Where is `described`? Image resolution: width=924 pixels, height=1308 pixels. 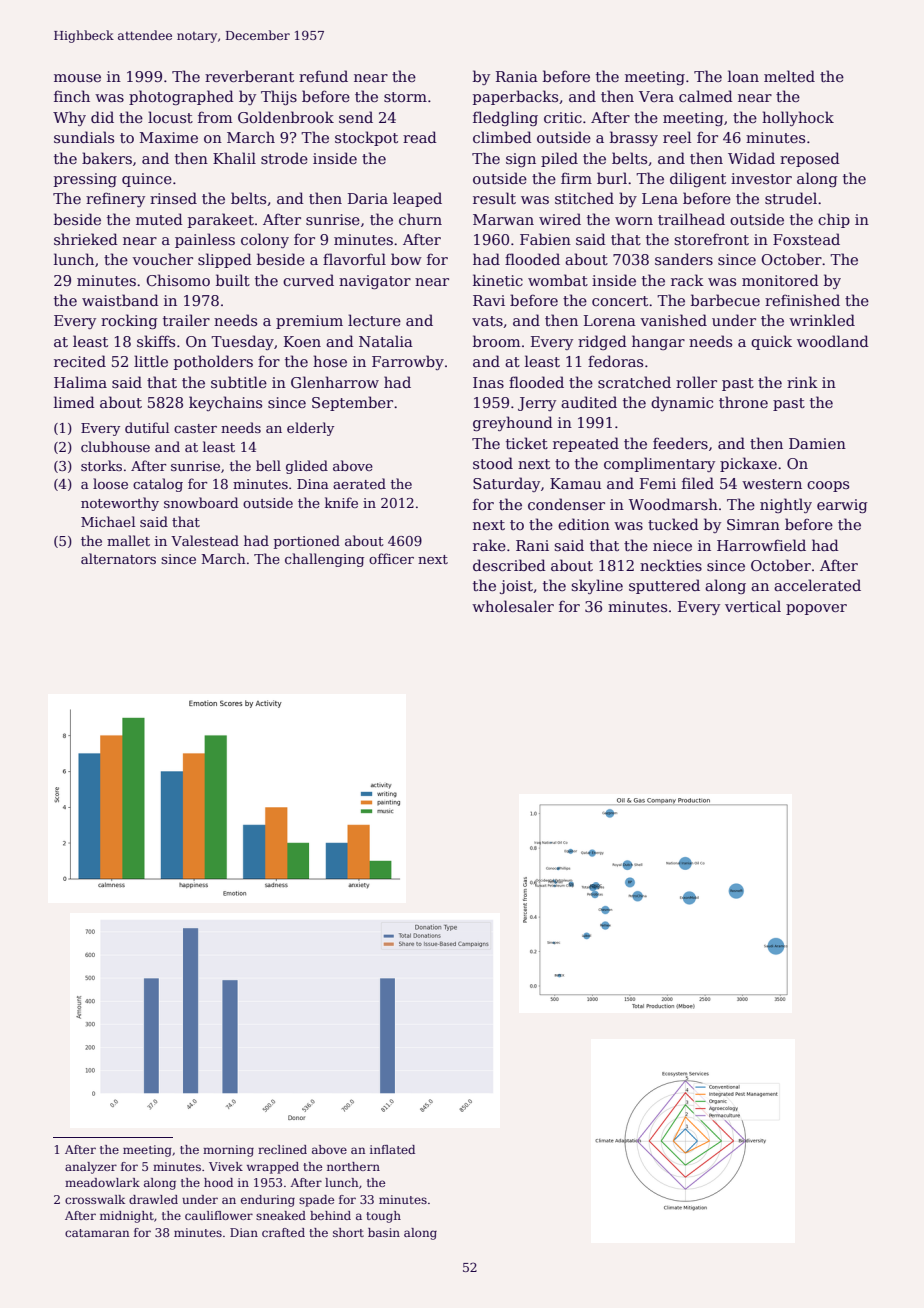
described is located at coordinates (509, 565).
